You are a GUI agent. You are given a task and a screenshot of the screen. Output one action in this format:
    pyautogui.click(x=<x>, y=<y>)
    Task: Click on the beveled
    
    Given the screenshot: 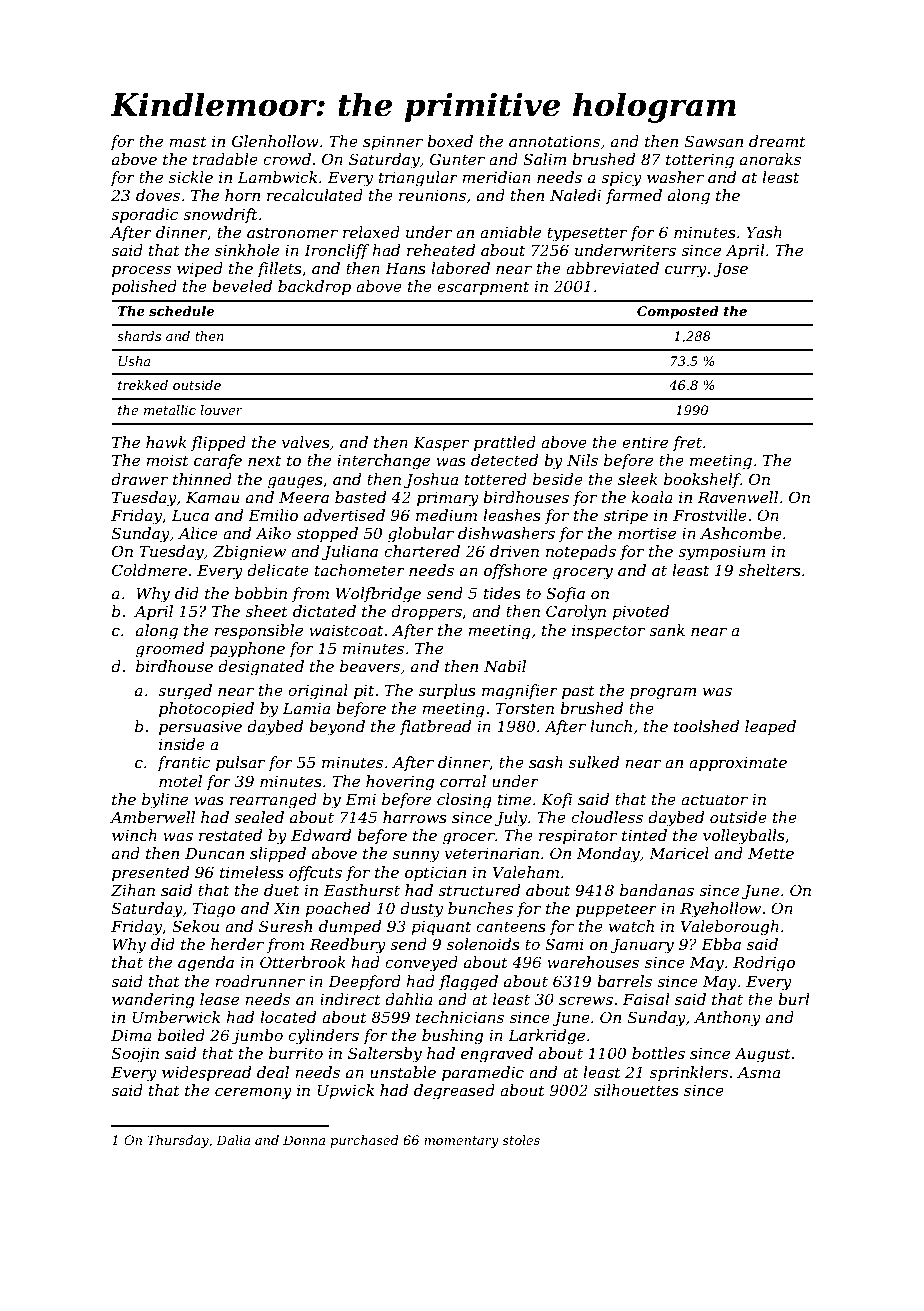 What is the action you would take?
    pyautogui.click(x=242, y=286)
